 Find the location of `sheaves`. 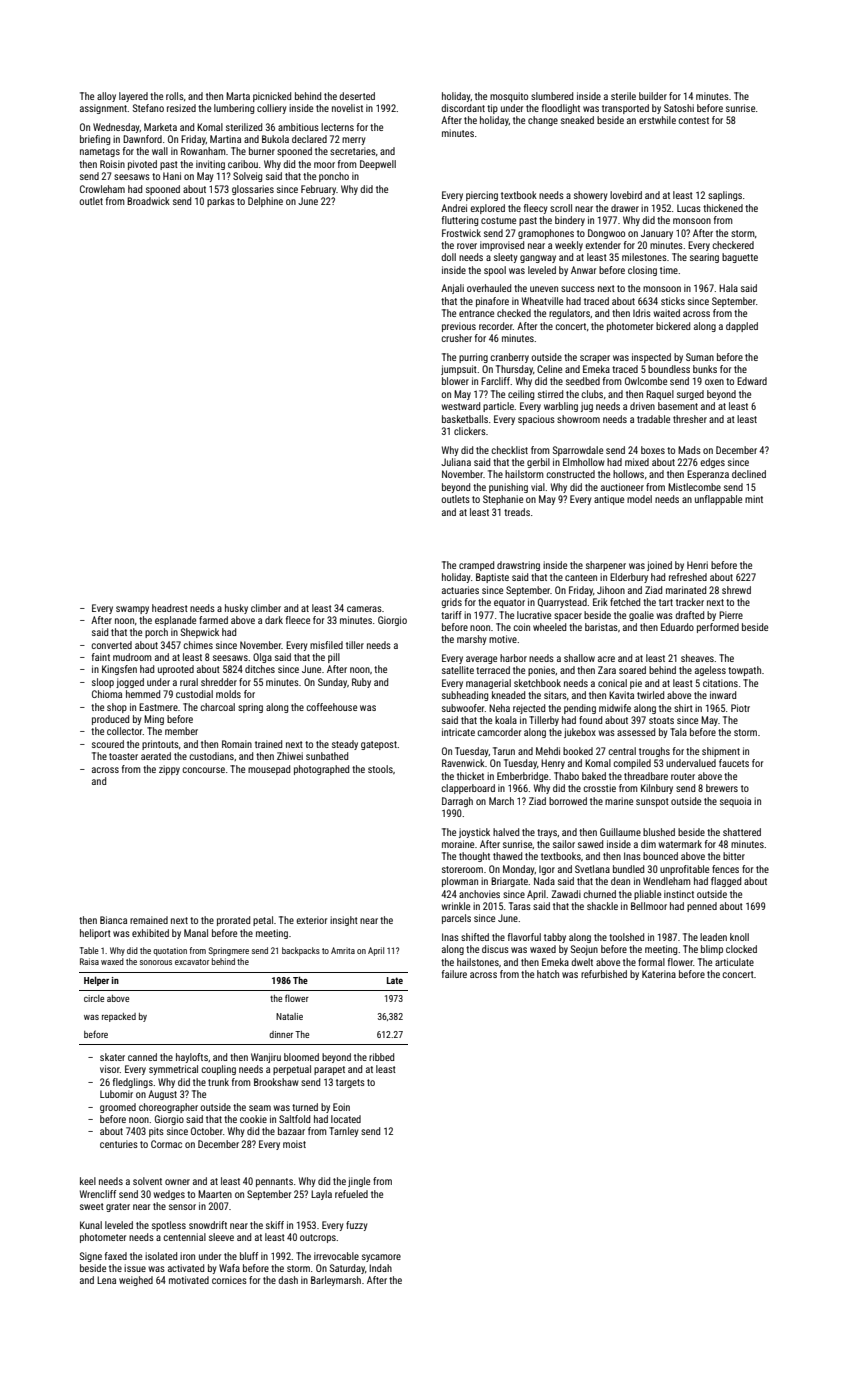

sheaves is located at coordinates (697, 658).
